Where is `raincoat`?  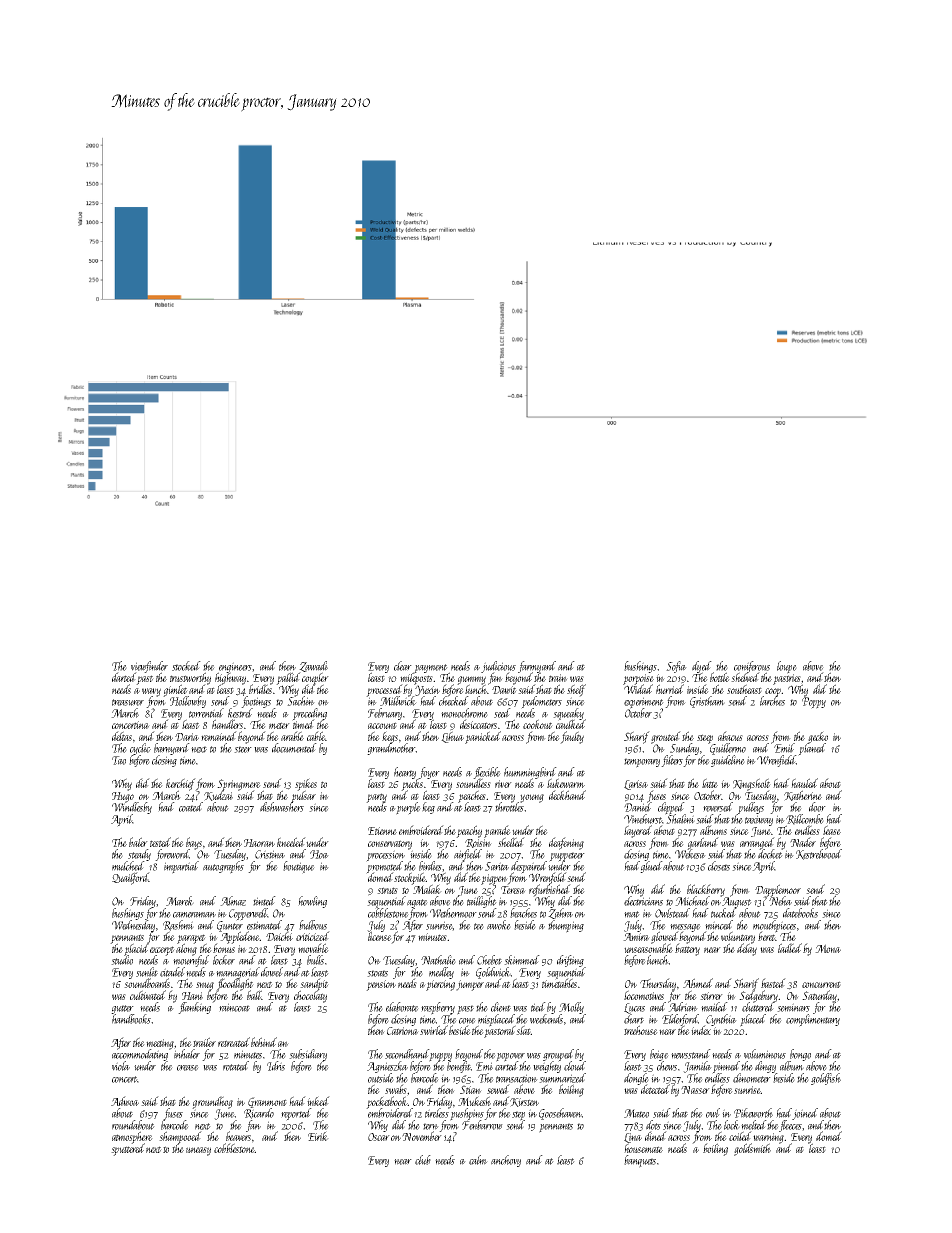 raincoat is located at coordinates (234, 1007).
